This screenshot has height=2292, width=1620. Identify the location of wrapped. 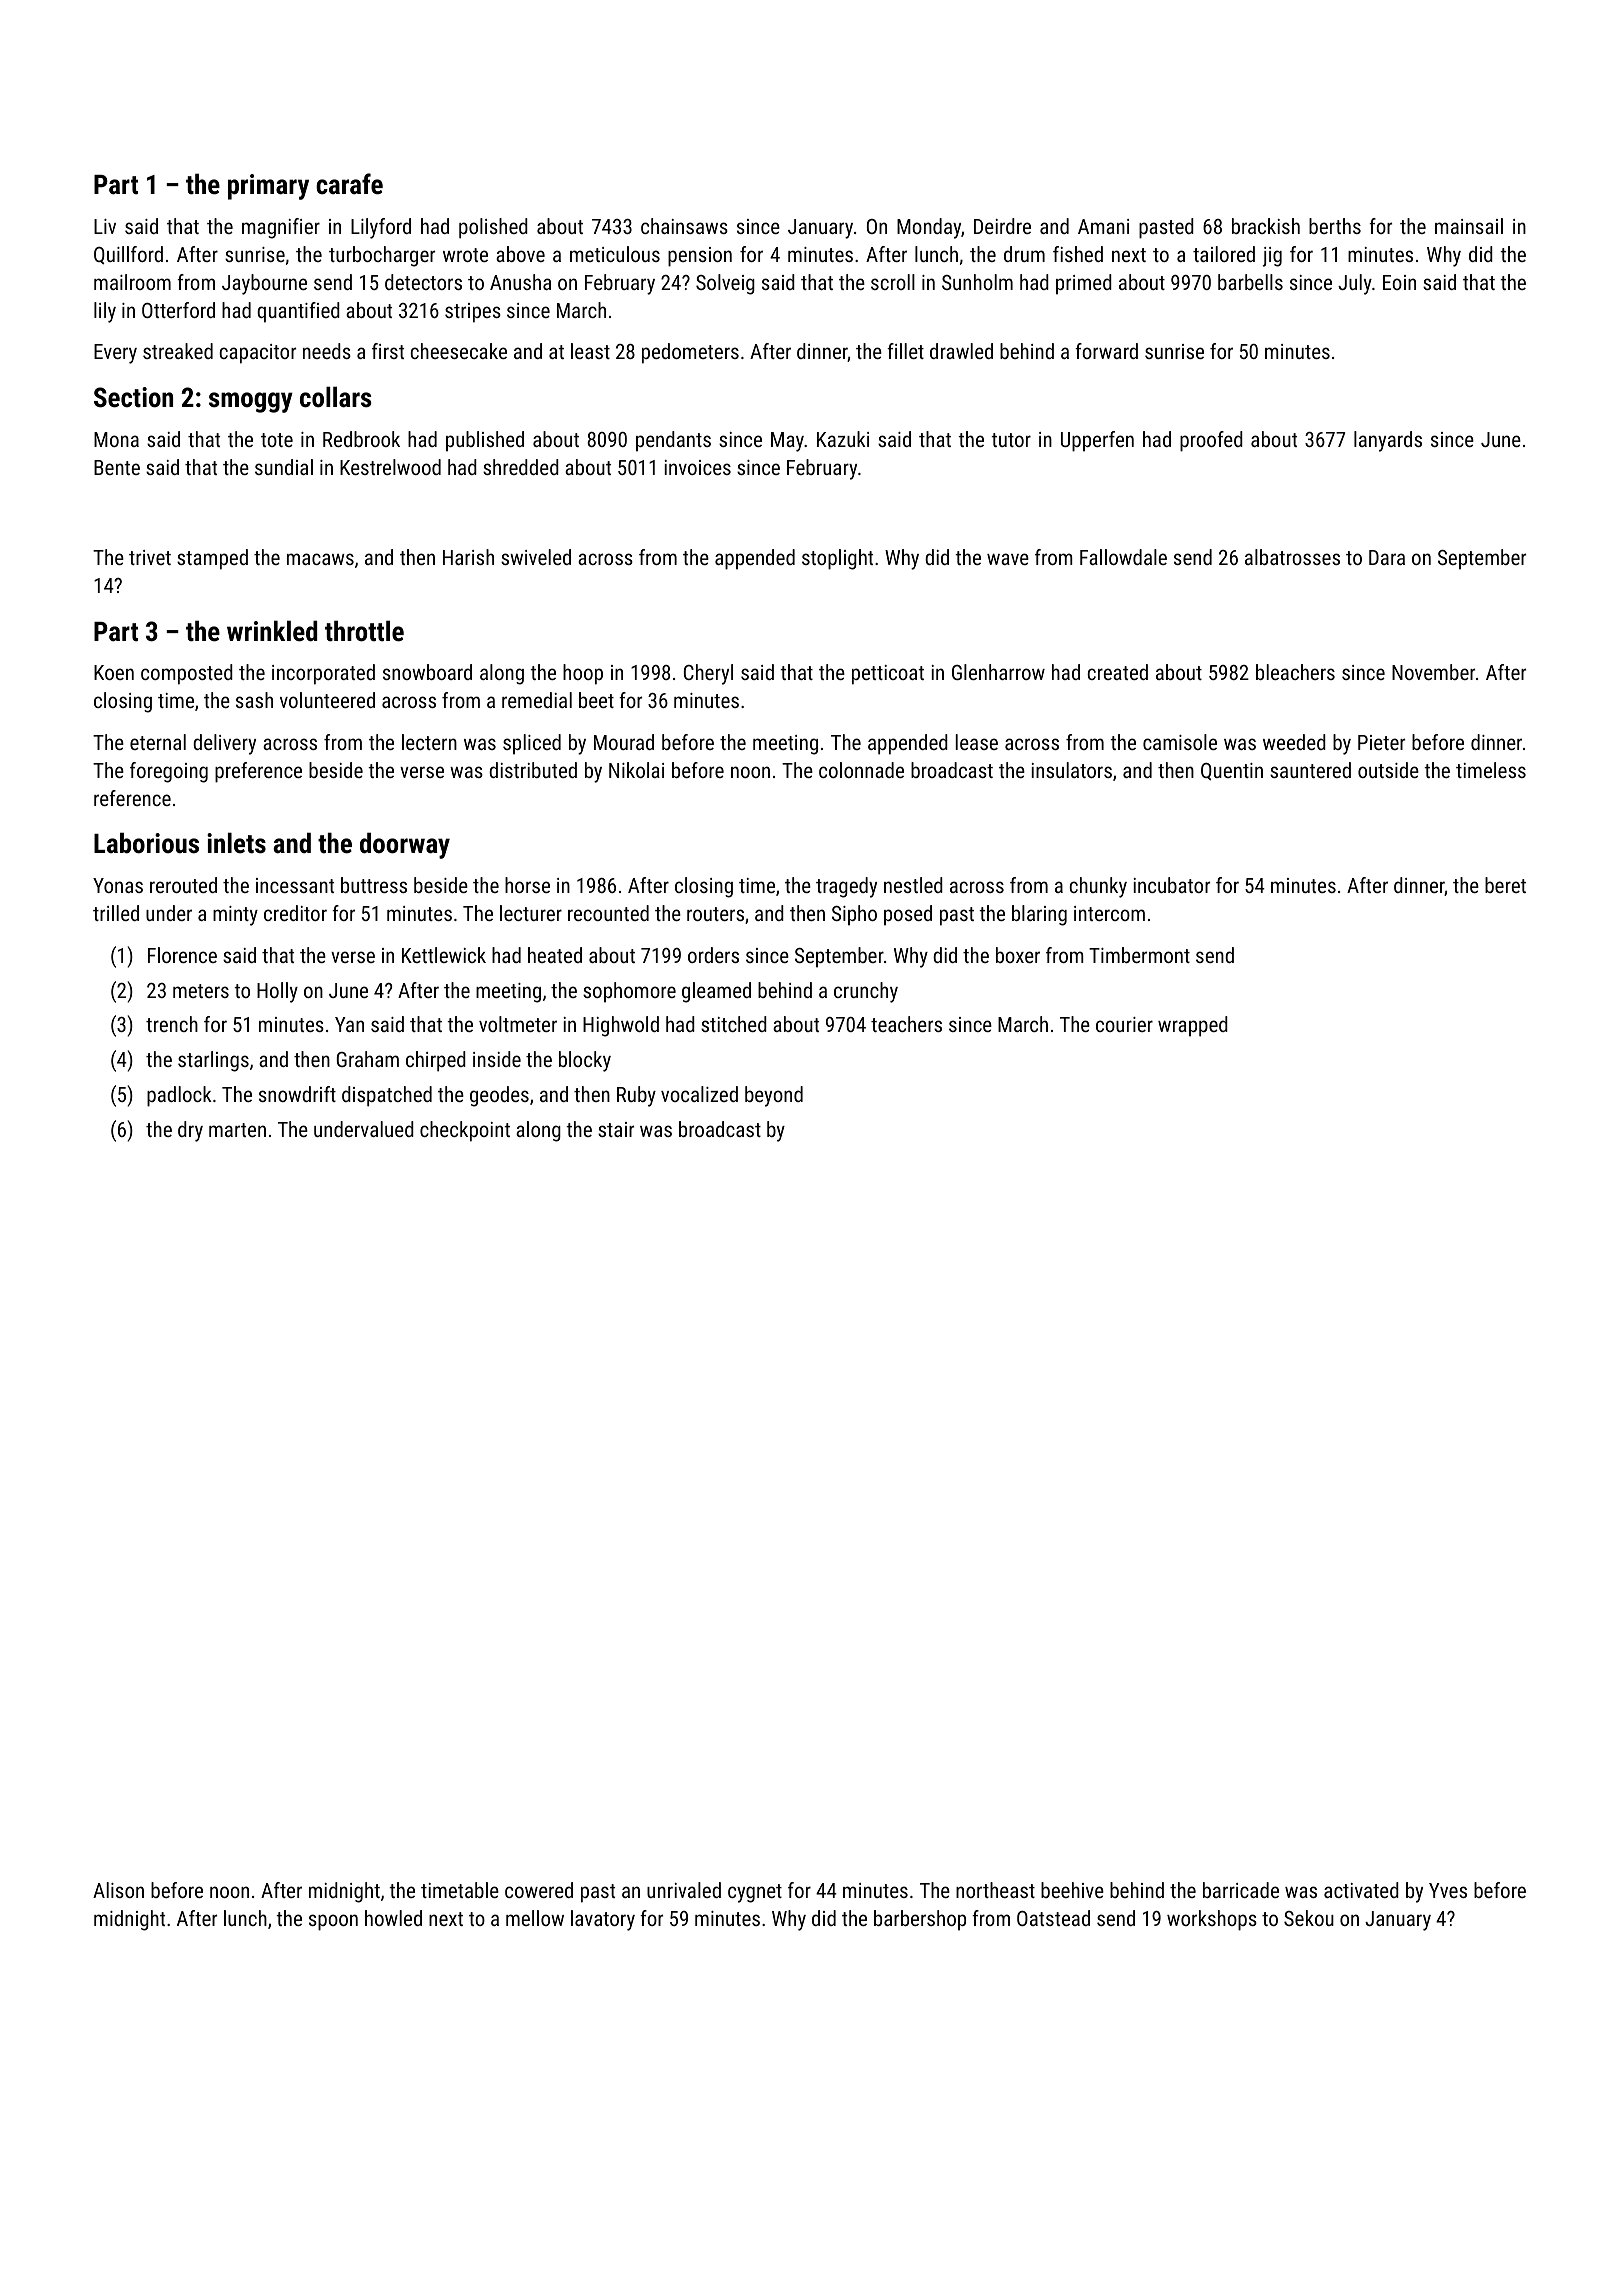
(1193, 1026).
